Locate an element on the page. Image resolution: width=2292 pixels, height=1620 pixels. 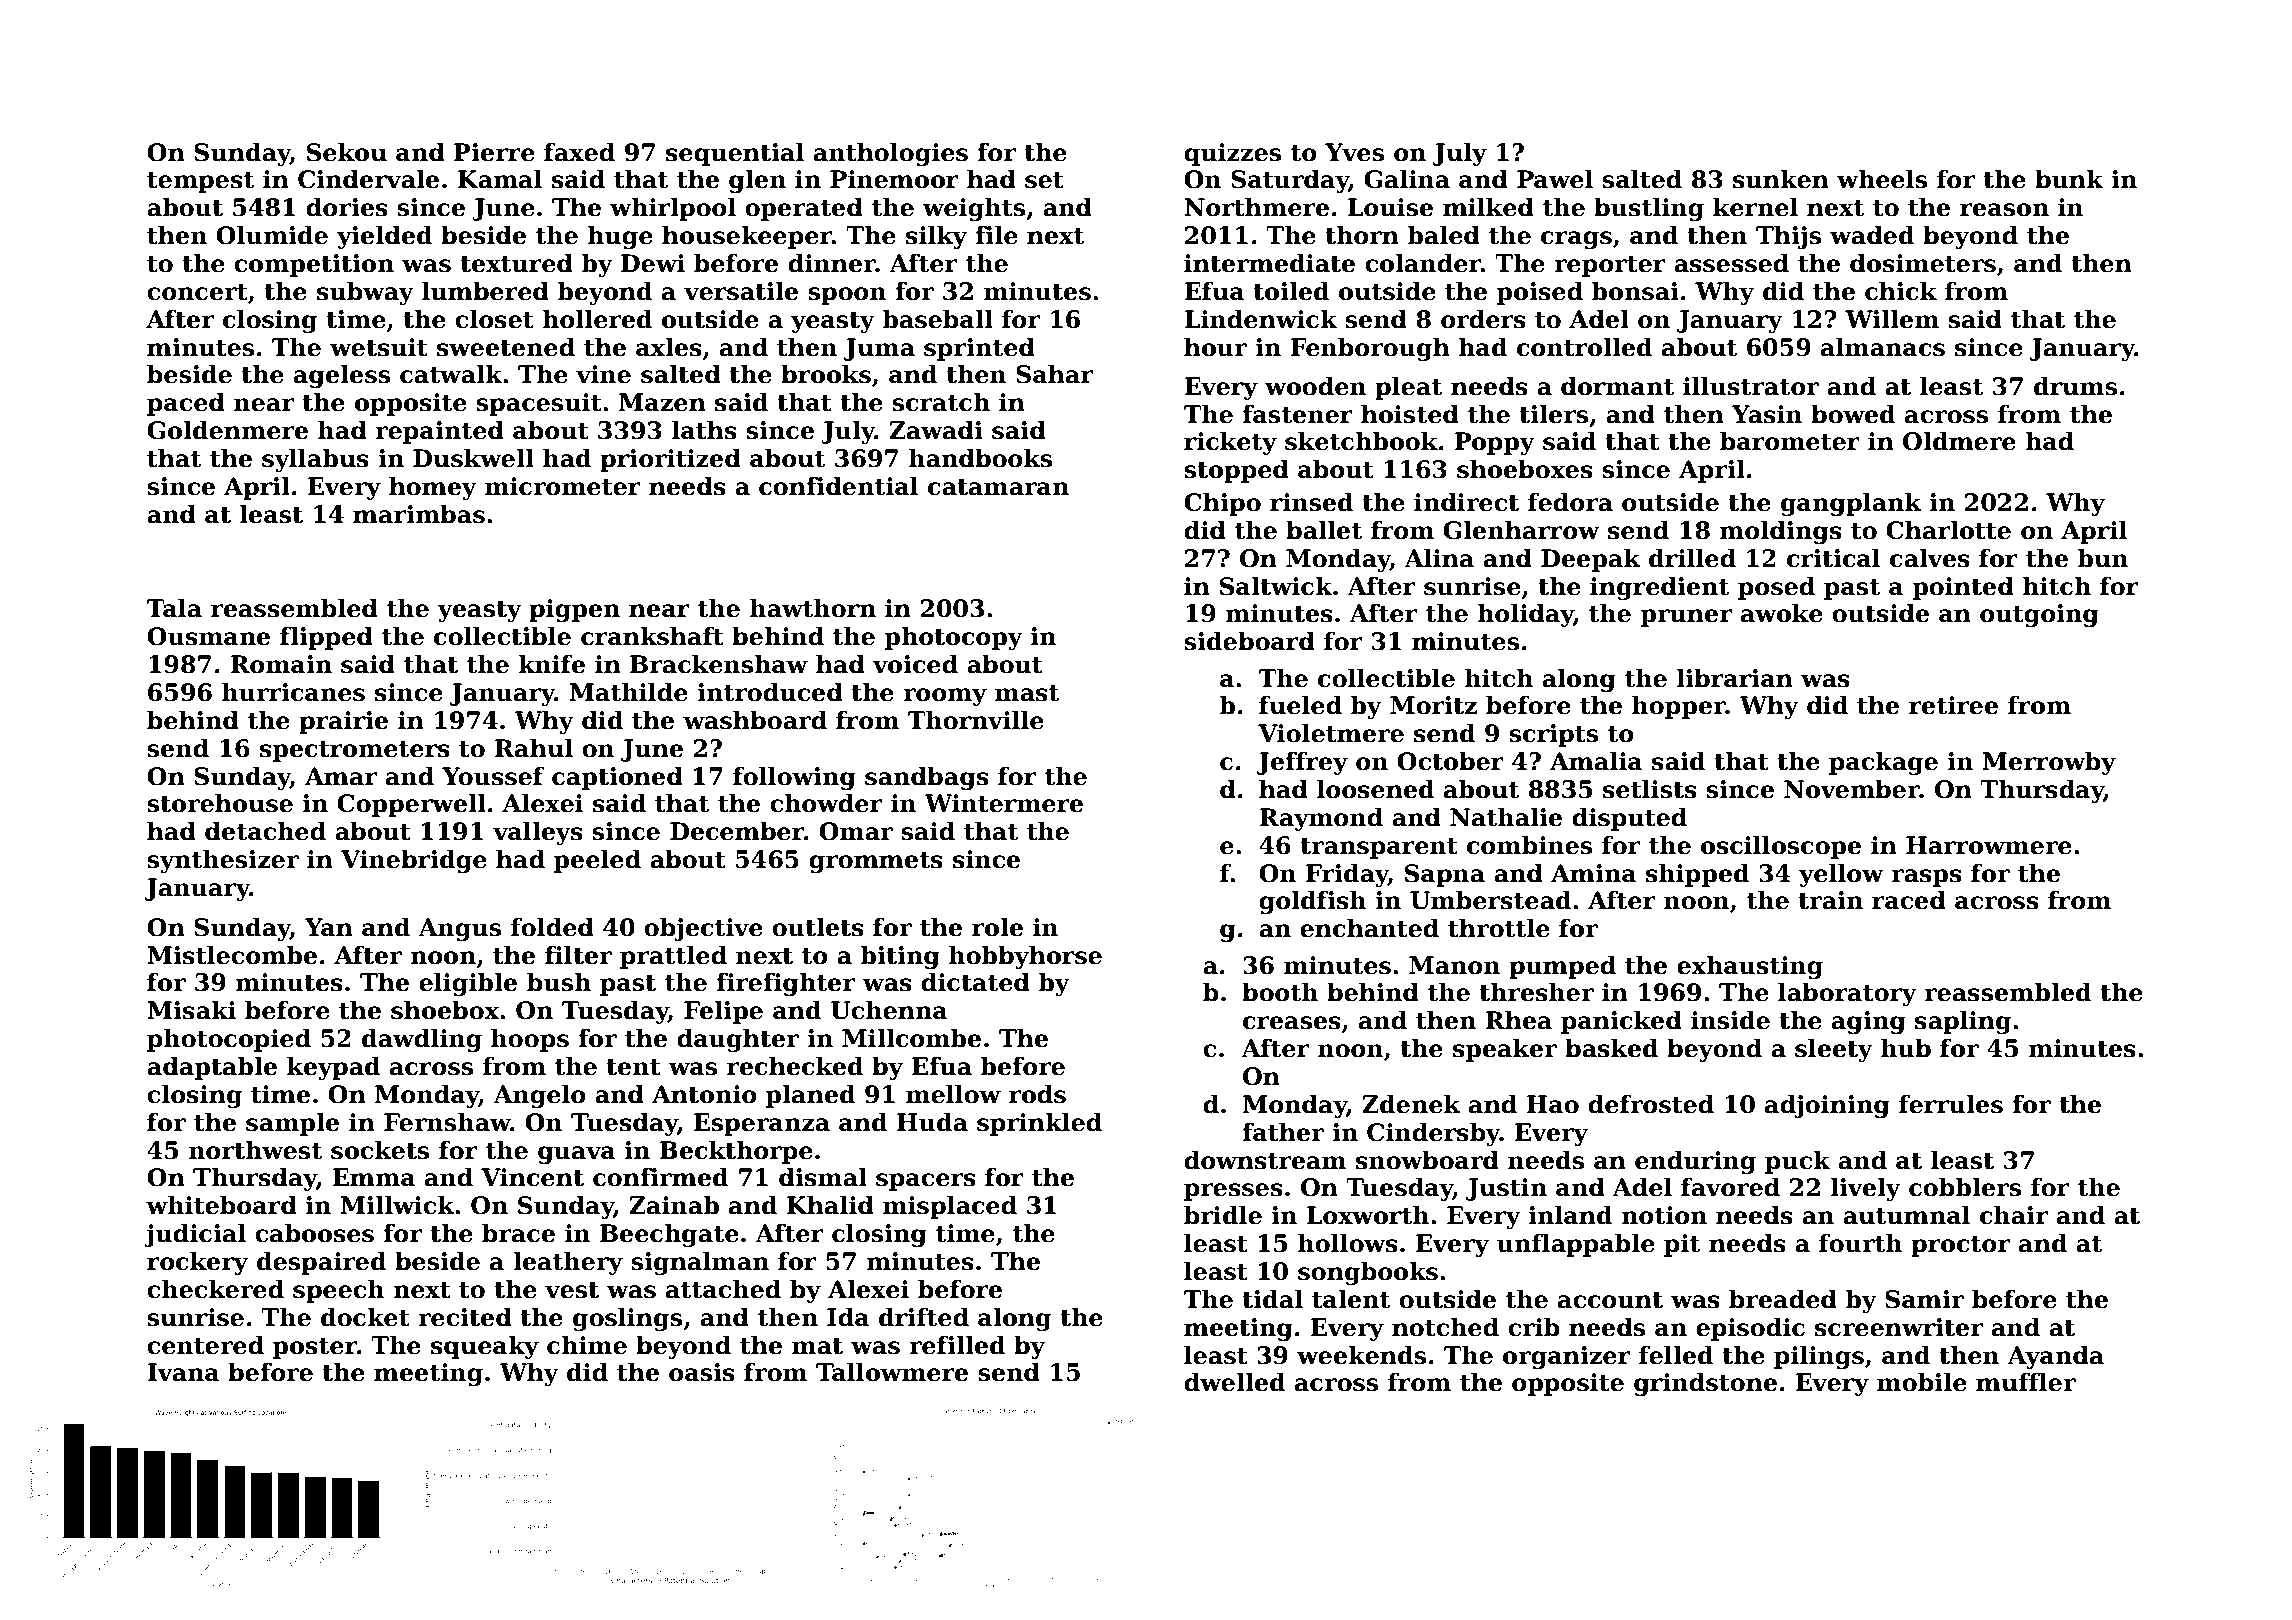
handbooks is located at coordinates (980, 458).
